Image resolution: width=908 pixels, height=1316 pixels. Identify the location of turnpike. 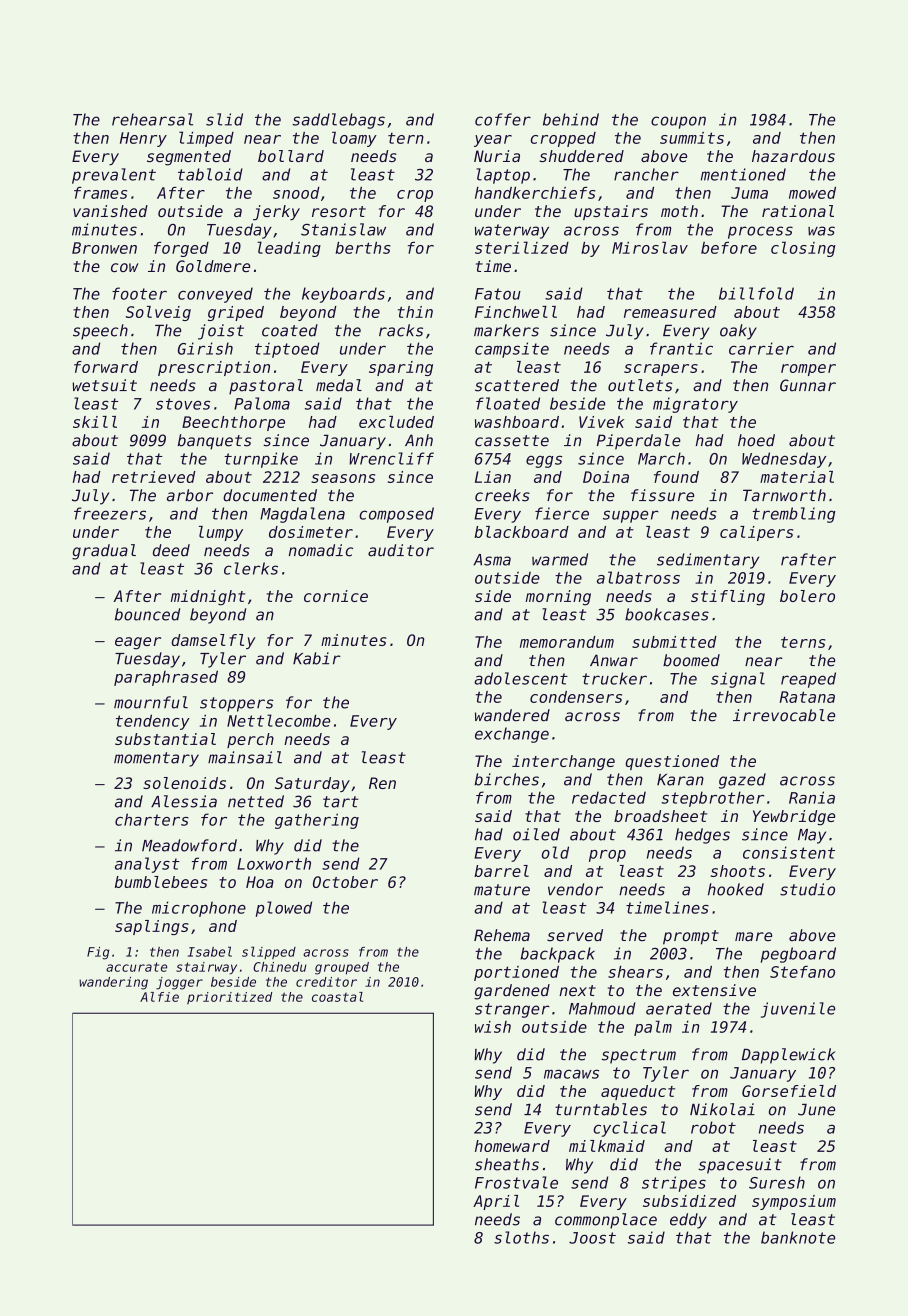
(261, 460).
